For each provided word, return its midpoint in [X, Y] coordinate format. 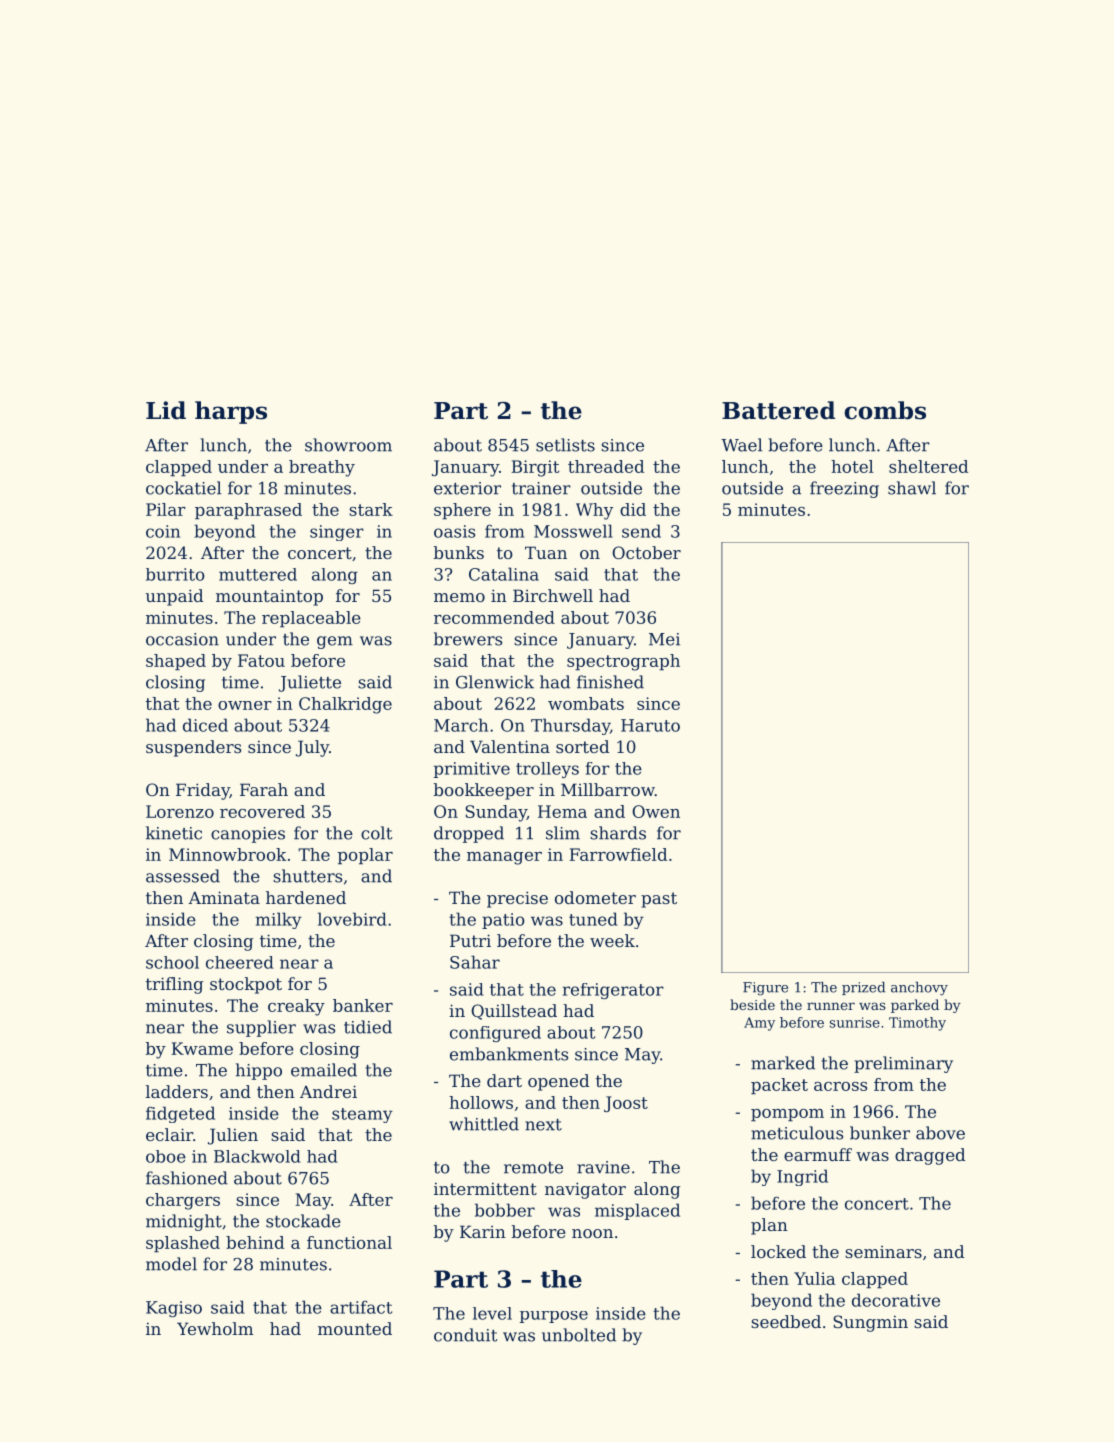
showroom [348, 445]
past [659, 900]
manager [504, 858]
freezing [844, 489]
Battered [778, 410]
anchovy [919, 989]
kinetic [174, 833]
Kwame [202, 1048]
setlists [565, 445]
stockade [303, 1221]
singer [337, 533]
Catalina [504, 574]
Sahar [475, 962]
